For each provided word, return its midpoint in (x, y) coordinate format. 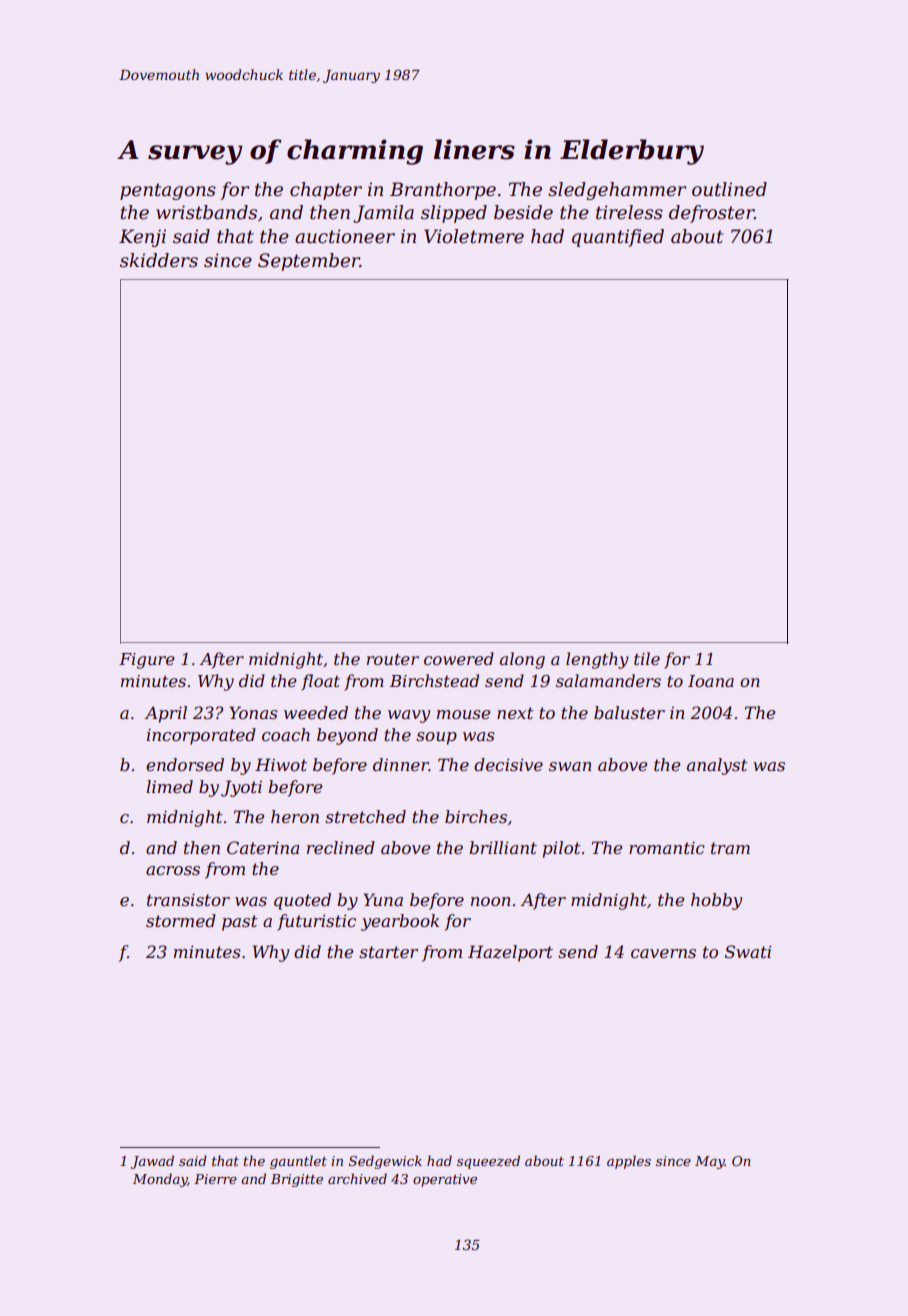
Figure (147, 661)
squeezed (488, 1162)
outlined (729, 189)
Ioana (711, 681)
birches (476, 816)
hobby (716, 901)
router (393, 659)
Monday (160, 1180)
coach (286, 734)
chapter (326, 191)
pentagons (168, 191)
